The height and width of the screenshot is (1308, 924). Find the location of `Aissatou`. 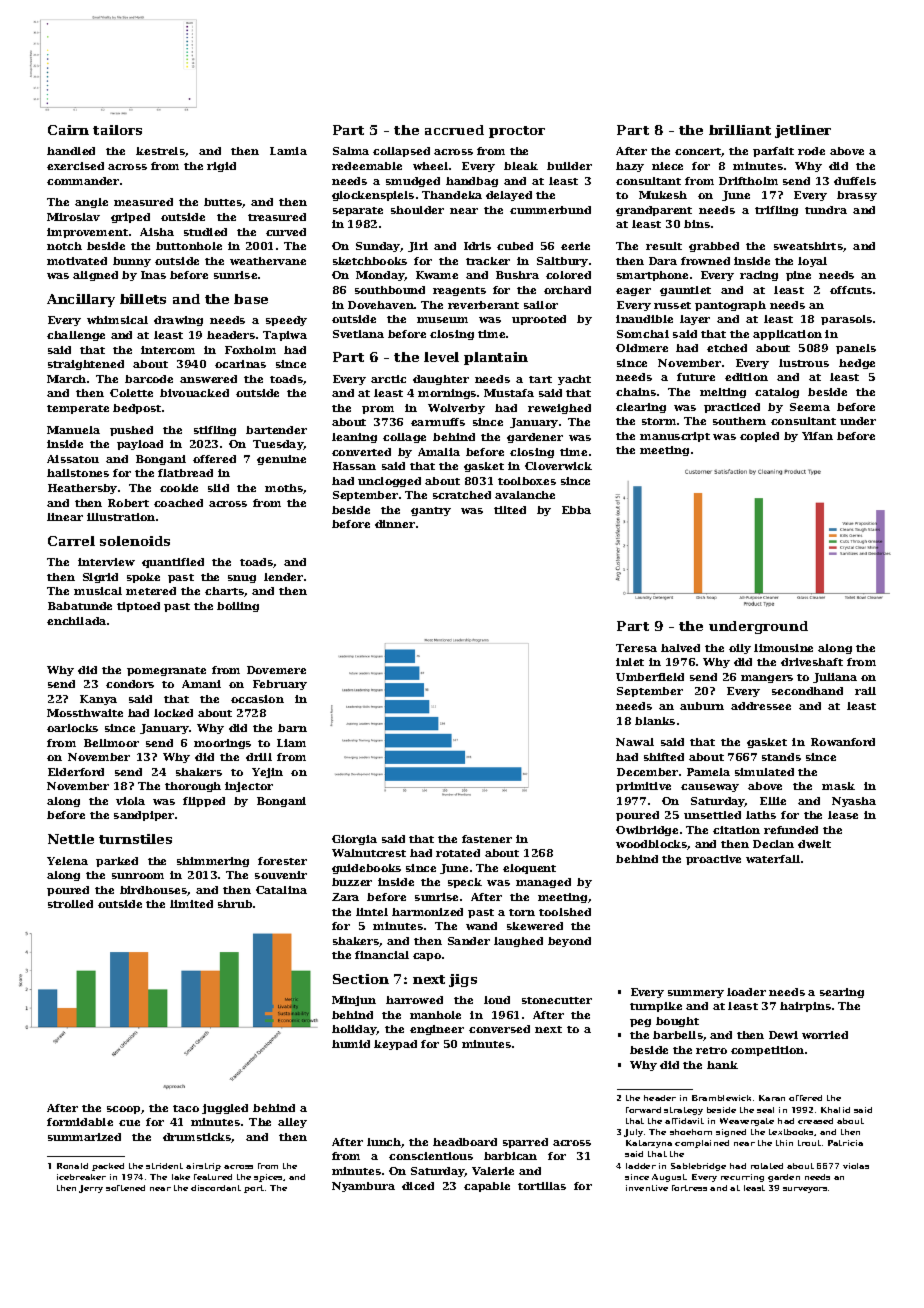

Aissatou is located at coordinates (73, 459).
